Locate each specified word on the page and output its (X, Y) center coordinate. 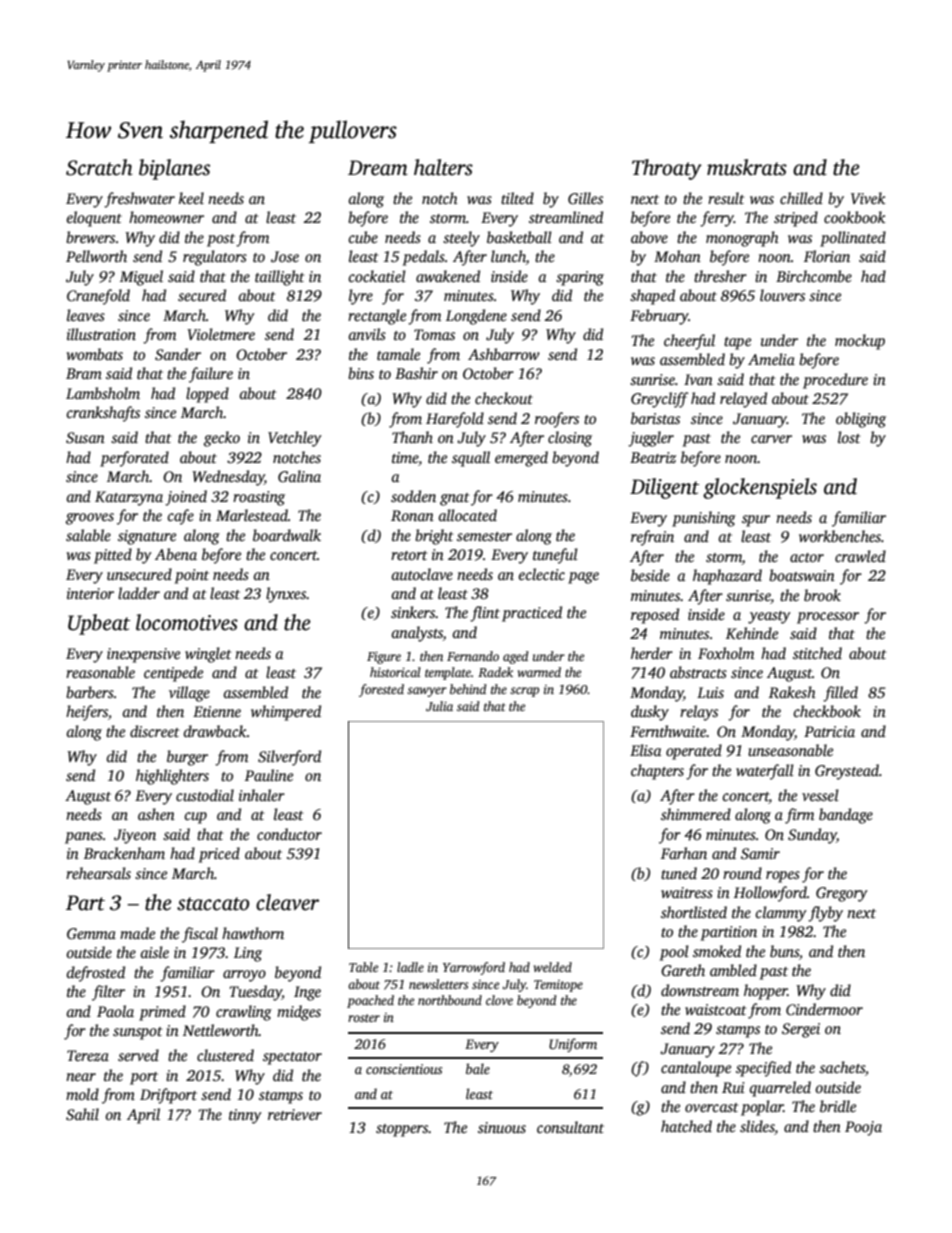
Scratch (99, 167)
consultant (570, 1127)
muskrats (747, 167)
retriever (295, 1114)
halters (443, 167)
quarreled (780, 1089)
